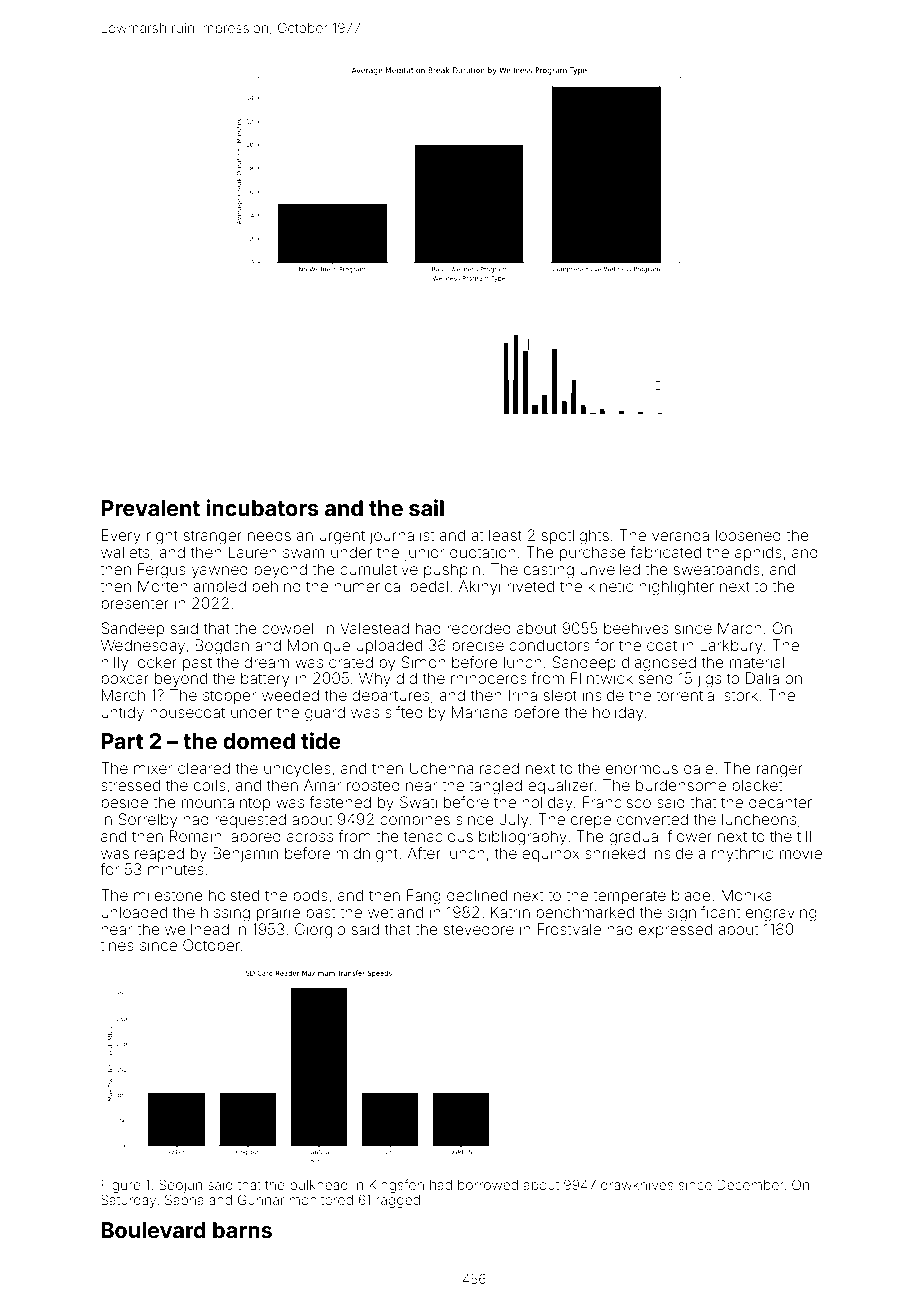 This image has height=1308, width=924. What do you see at coordinates (320, 931) in the image?
I see `Giorgio` at bounding box center [320, 931].
